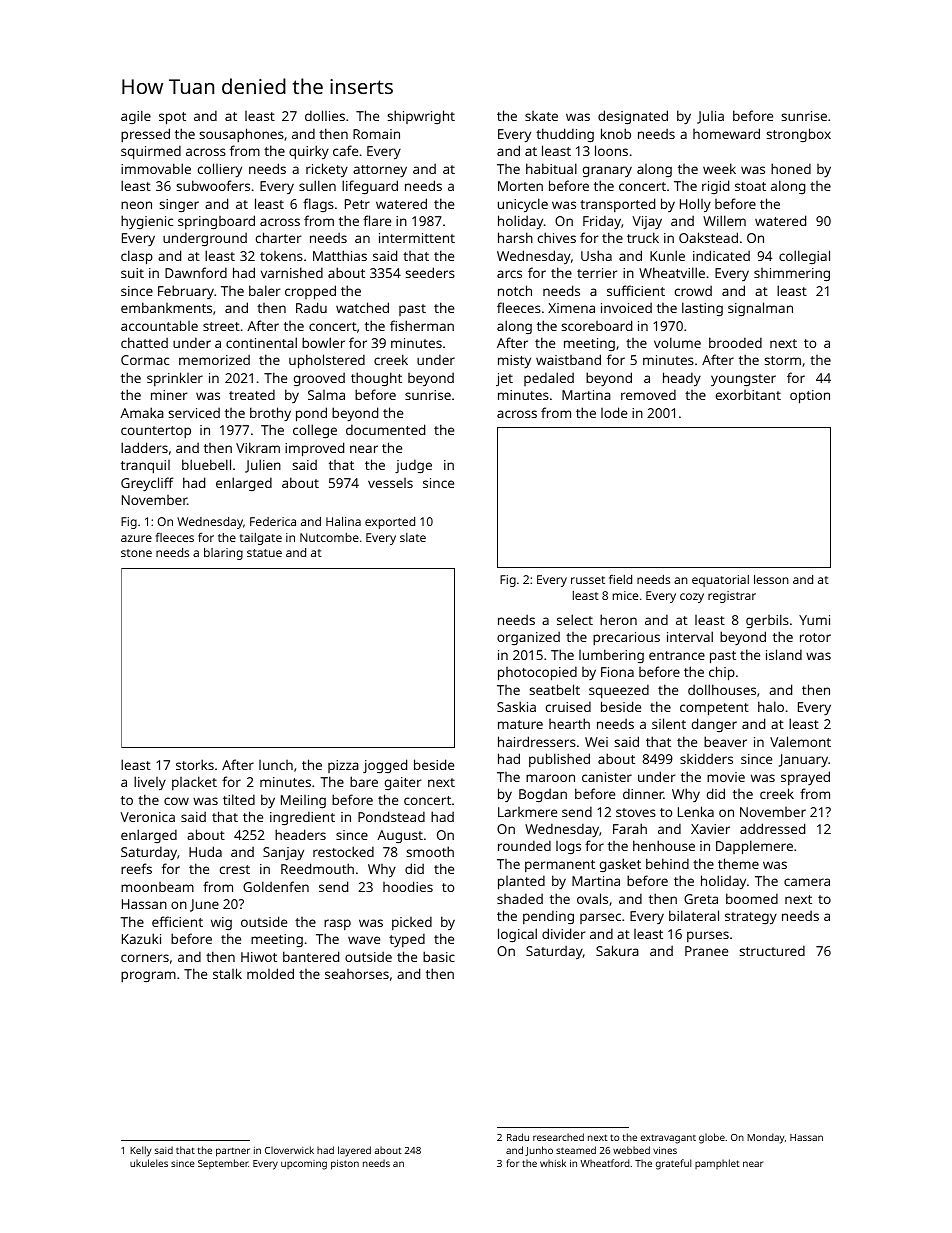 This screenshot has width=952, height=1233. What do you see at coordinates (136, 553) in the screenshot?
I see `stone` at bounding box center [136, 553].
